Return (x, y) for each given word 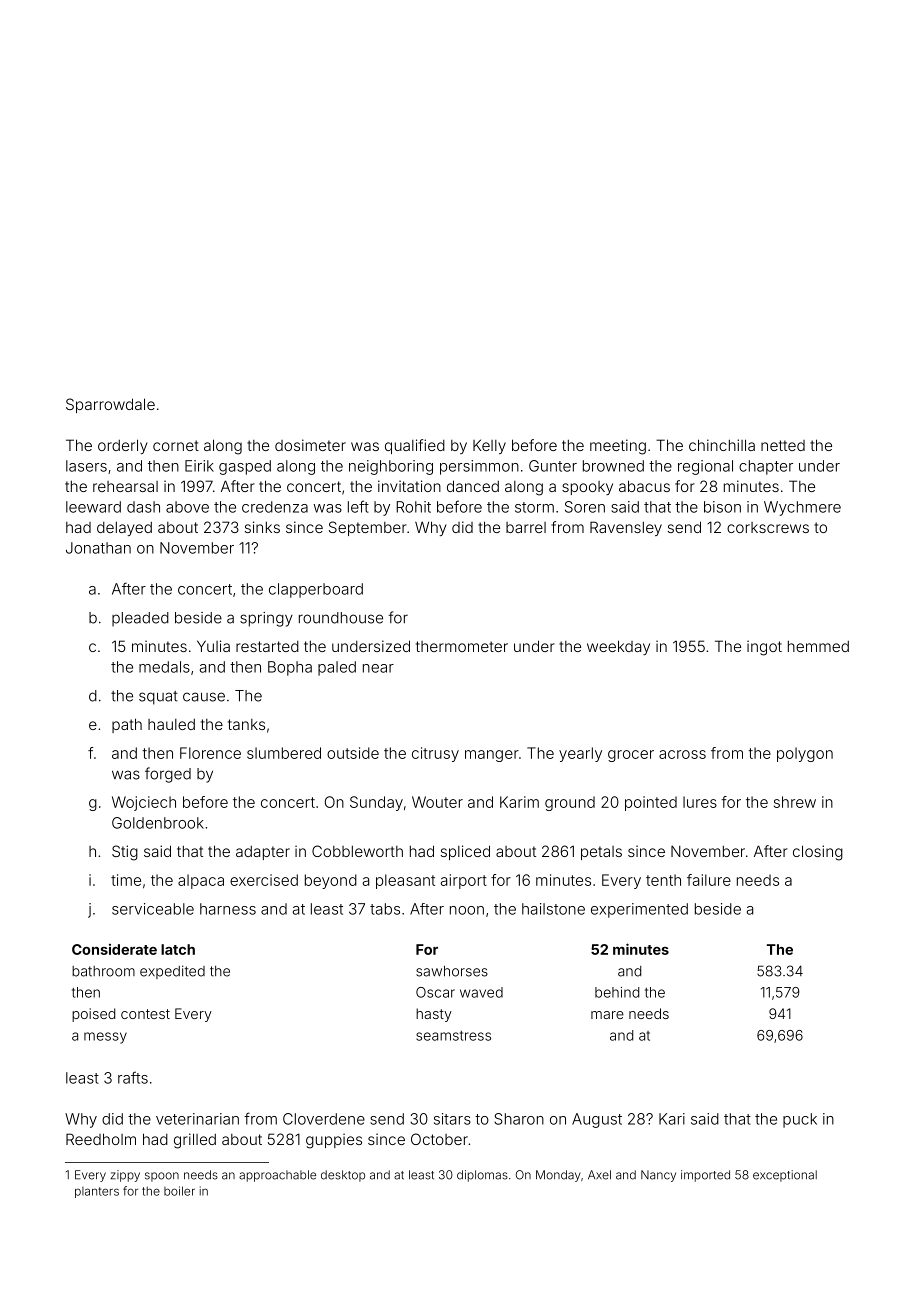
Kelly (489, 446)
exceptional (785, 1176)
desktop (343, 1176)
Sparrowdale (110, 405)
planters (97, 1192)
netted (783, 445)
